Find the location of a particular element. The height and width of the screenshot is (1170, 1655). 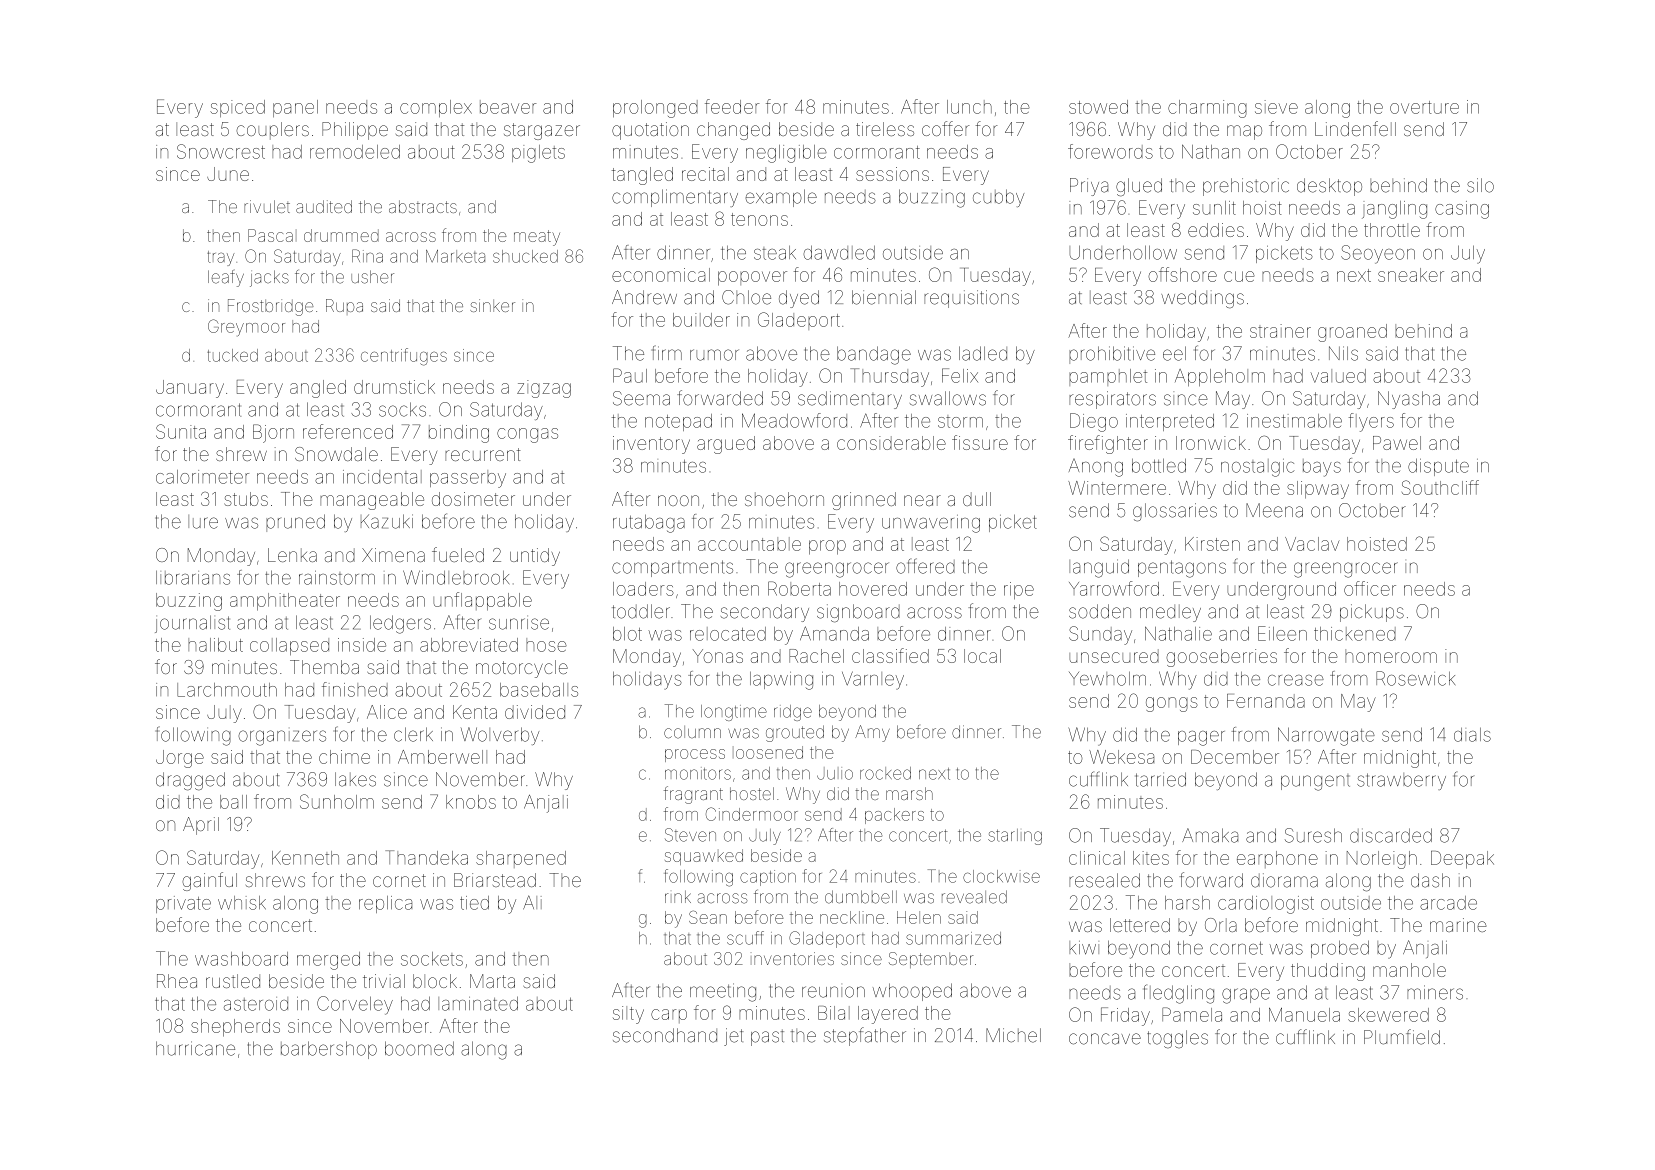

coffer is located at coordinates (945, 128).
